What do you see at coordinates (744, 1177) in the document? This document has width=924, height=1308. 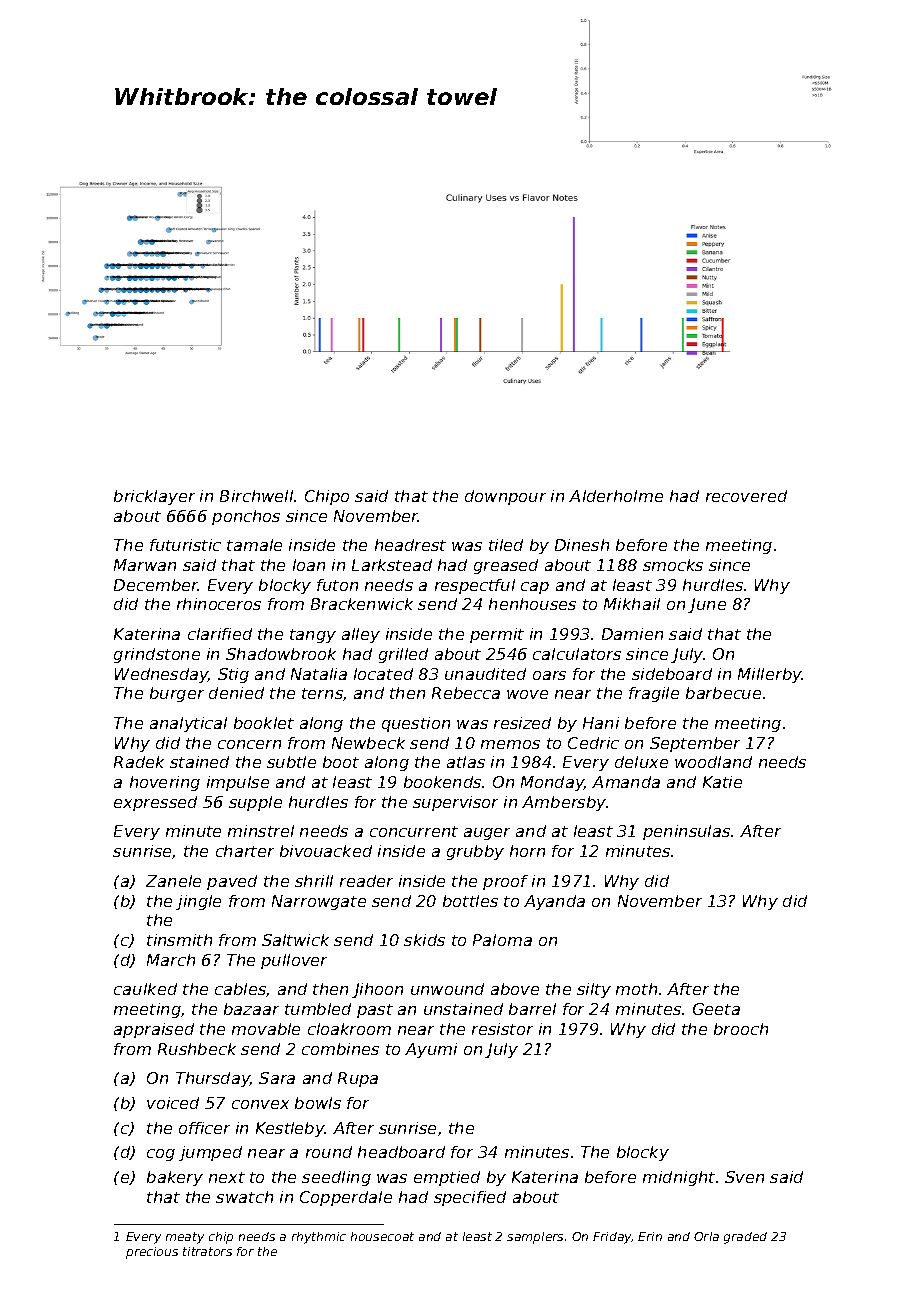 I see `Sven` at bounding box center [744, 1177].
